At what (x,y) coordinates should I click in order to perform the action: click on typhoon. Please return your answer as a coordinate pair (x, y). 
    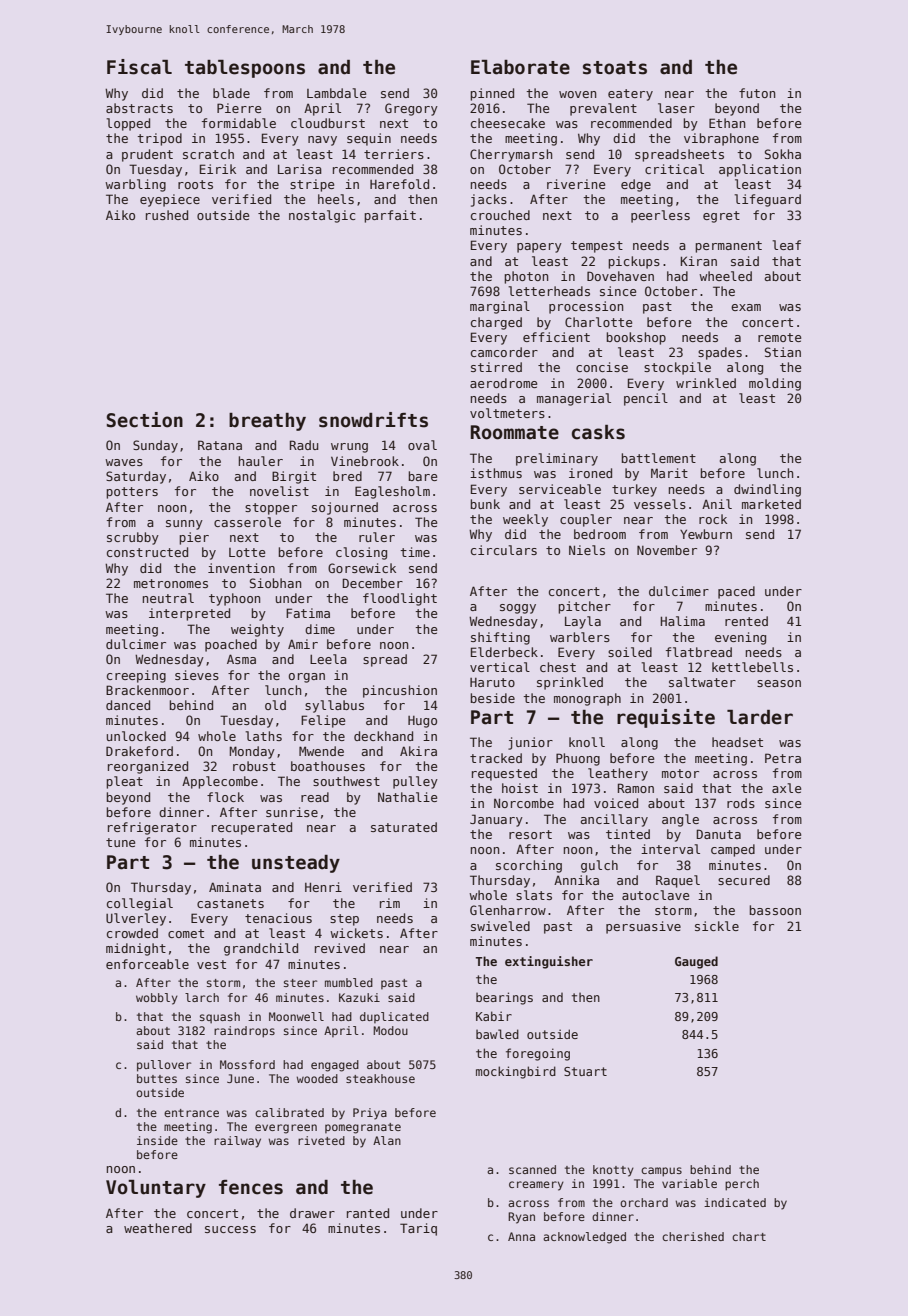
    Looking at the image, I should click on (234, 599).
